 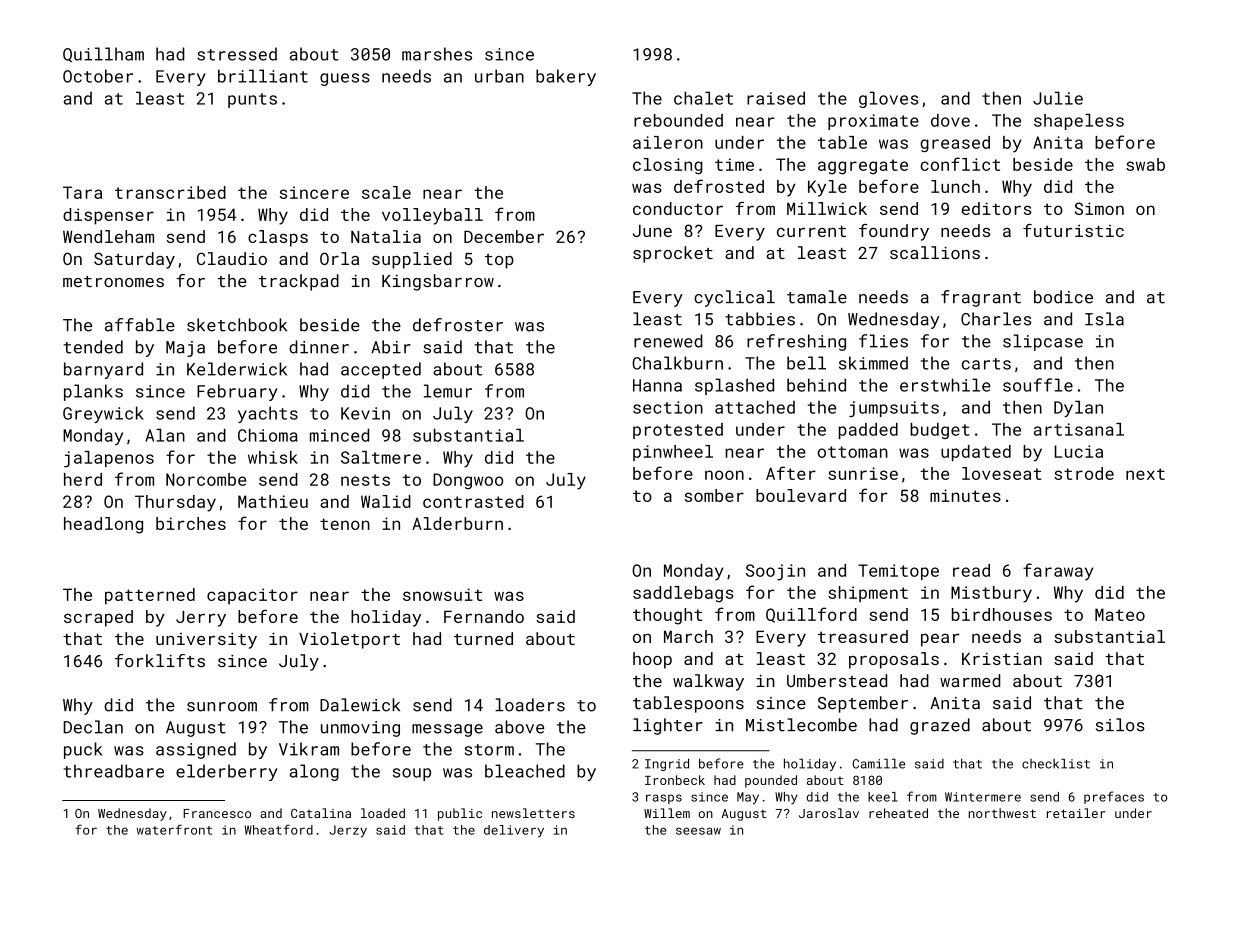 What do you see at coordinates (1038, 385) in the document?
I see `souffle` at bounding box center [1038, 385].
